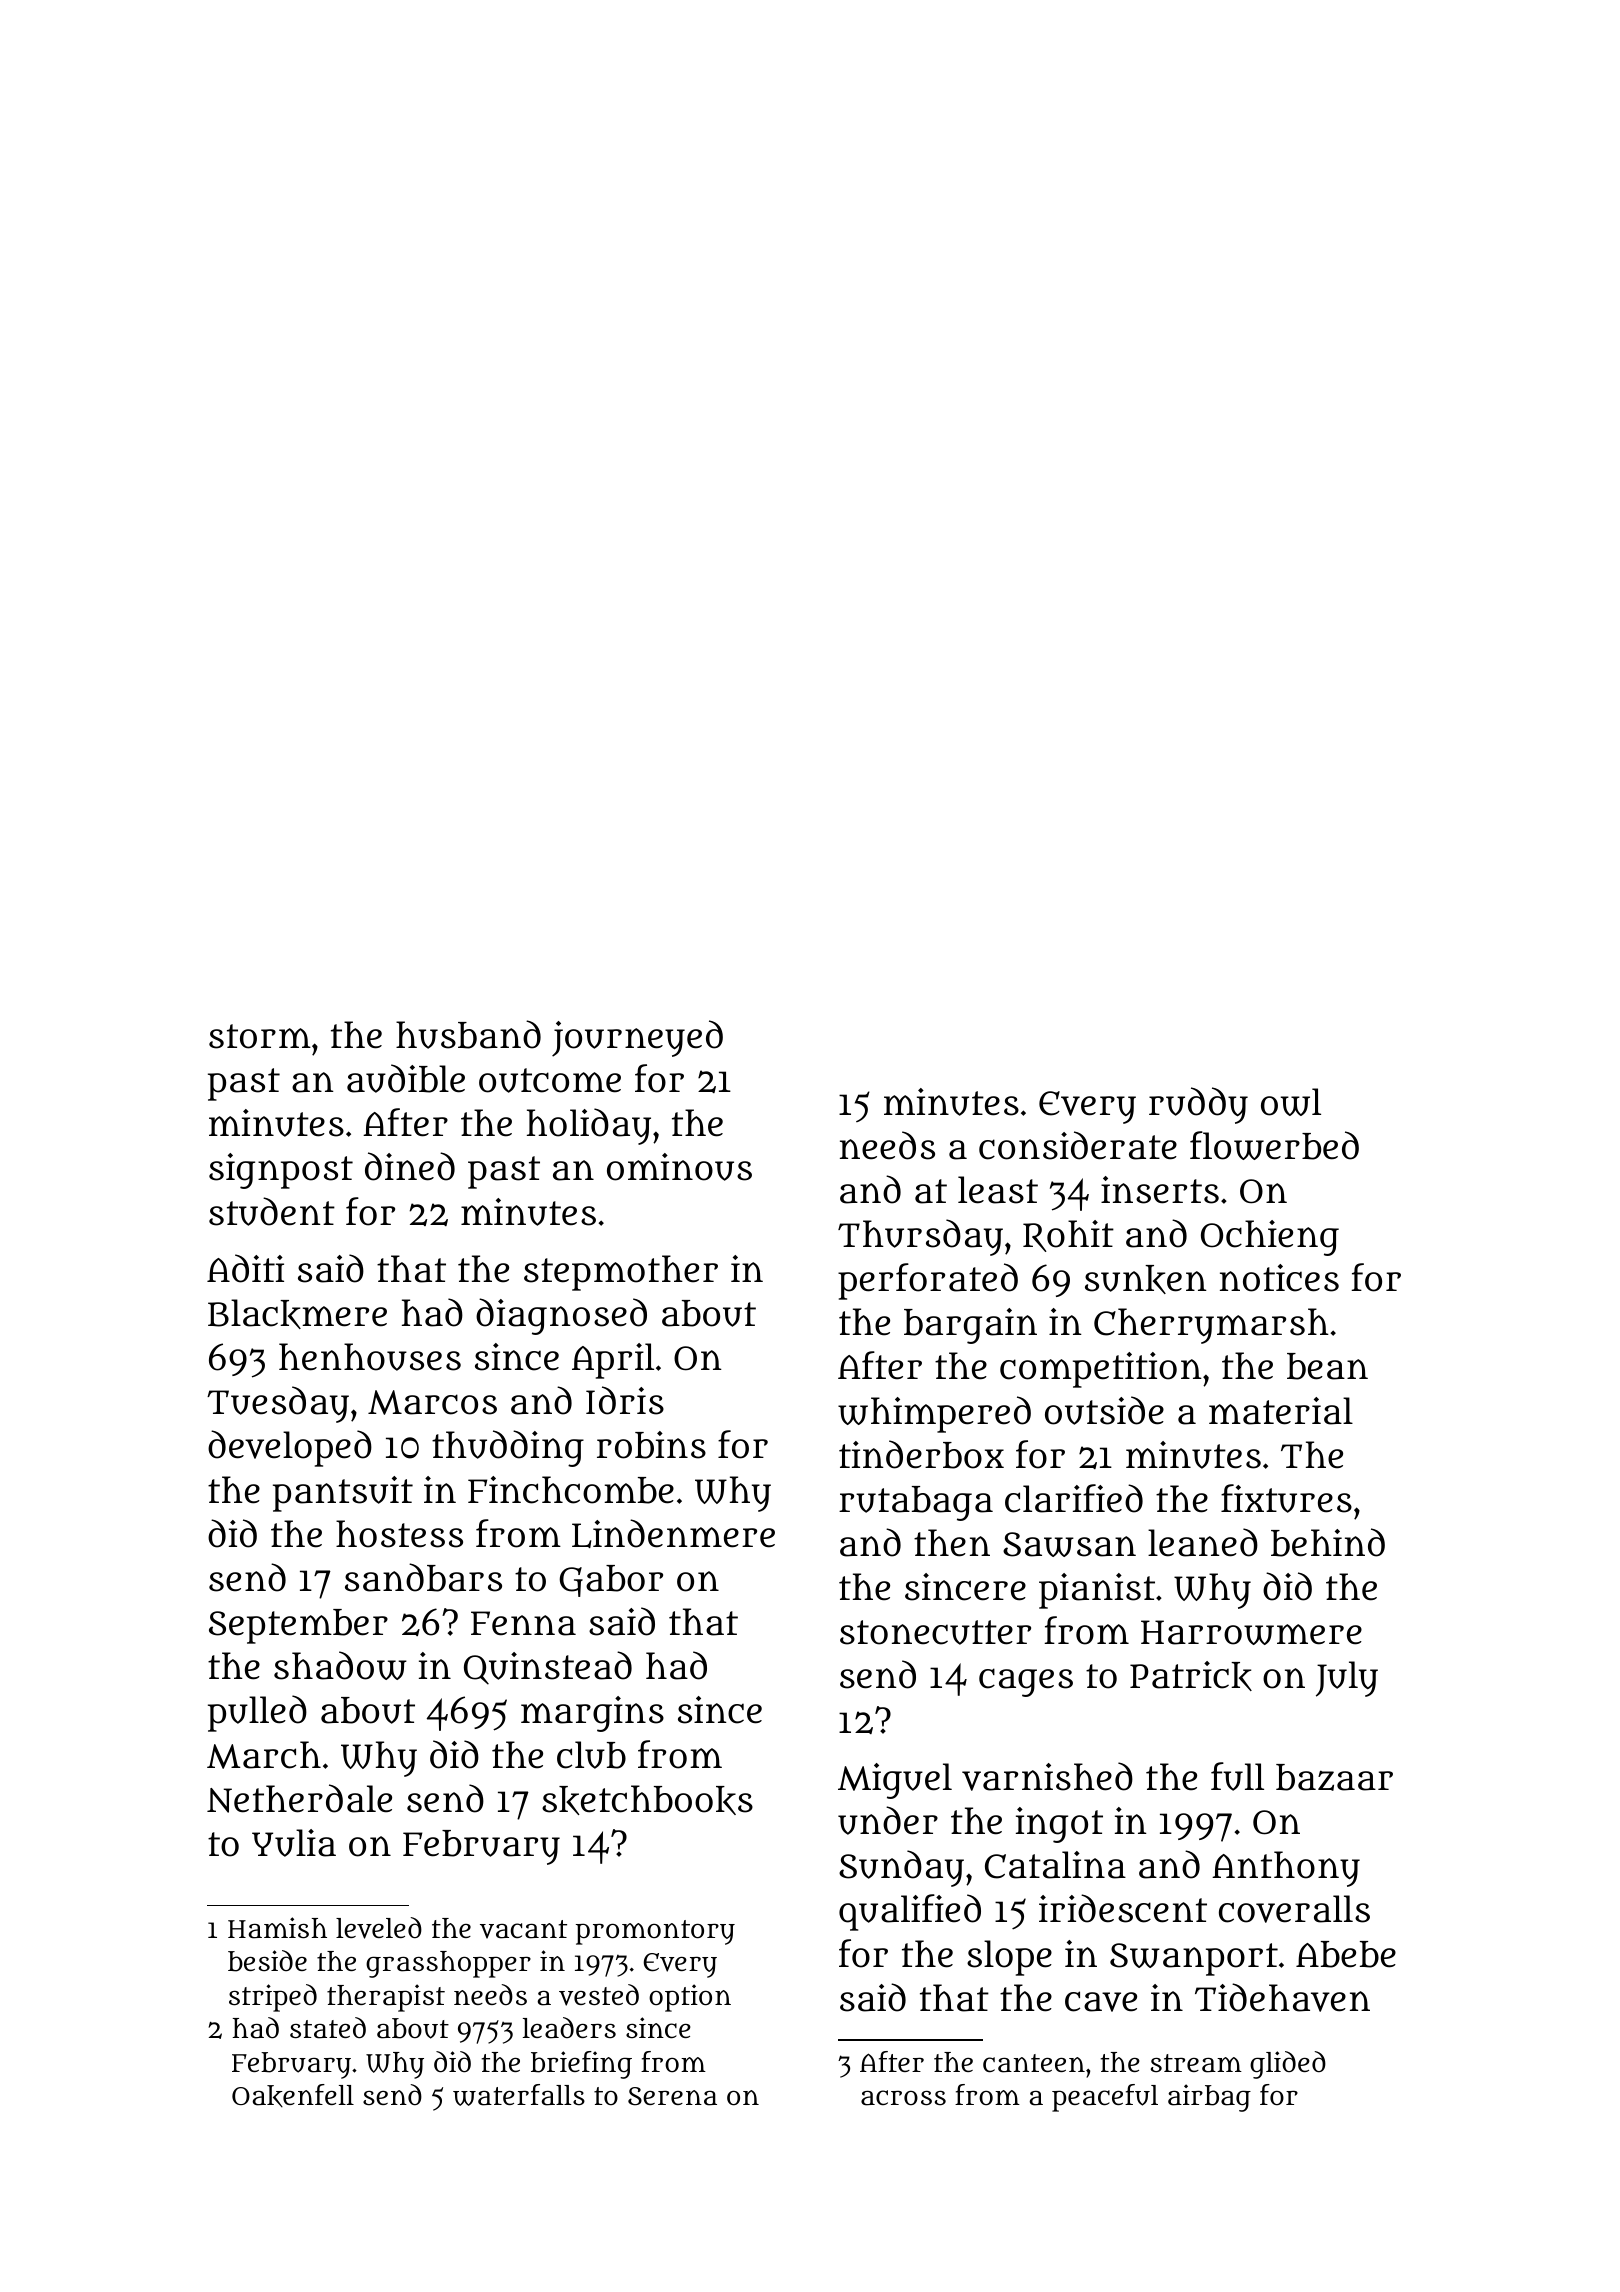 Image resolution: width=1620 pixels, height=2292 pixels. Describe the element at coordinates (1078, 1145) in the image. I see `considerate` at that location.
